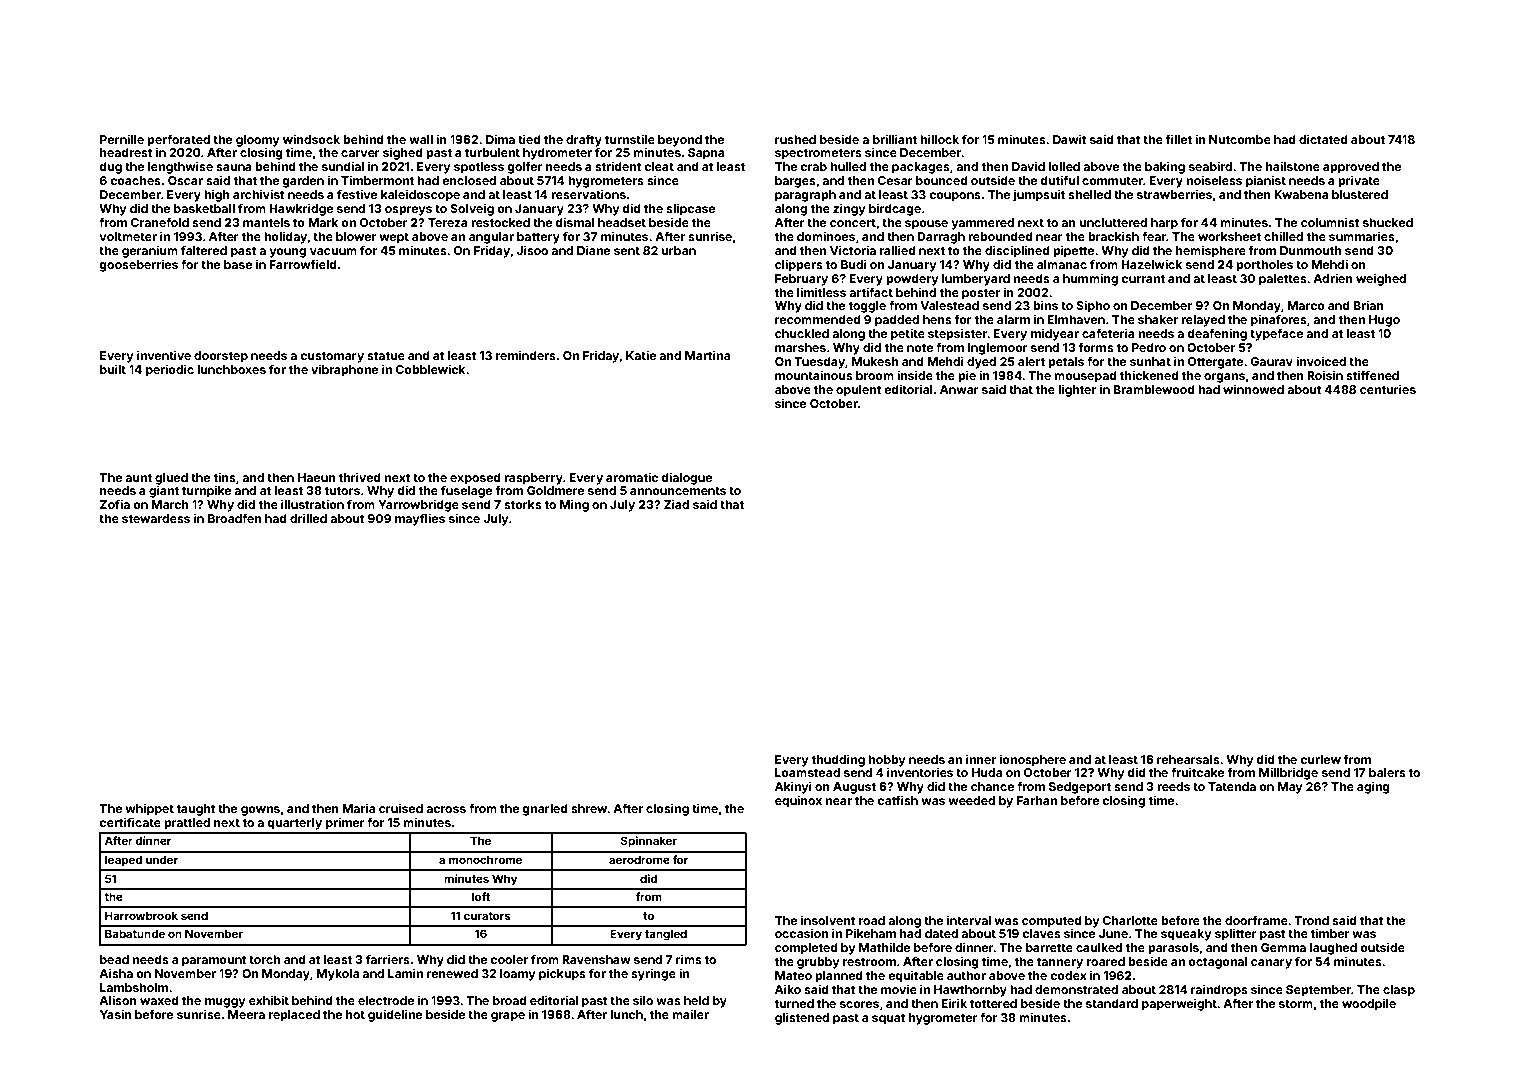  What do you see at coordinates (1093, 306) in the screenshot?
I see `Sipho` at bounding box center [1093, 306].
